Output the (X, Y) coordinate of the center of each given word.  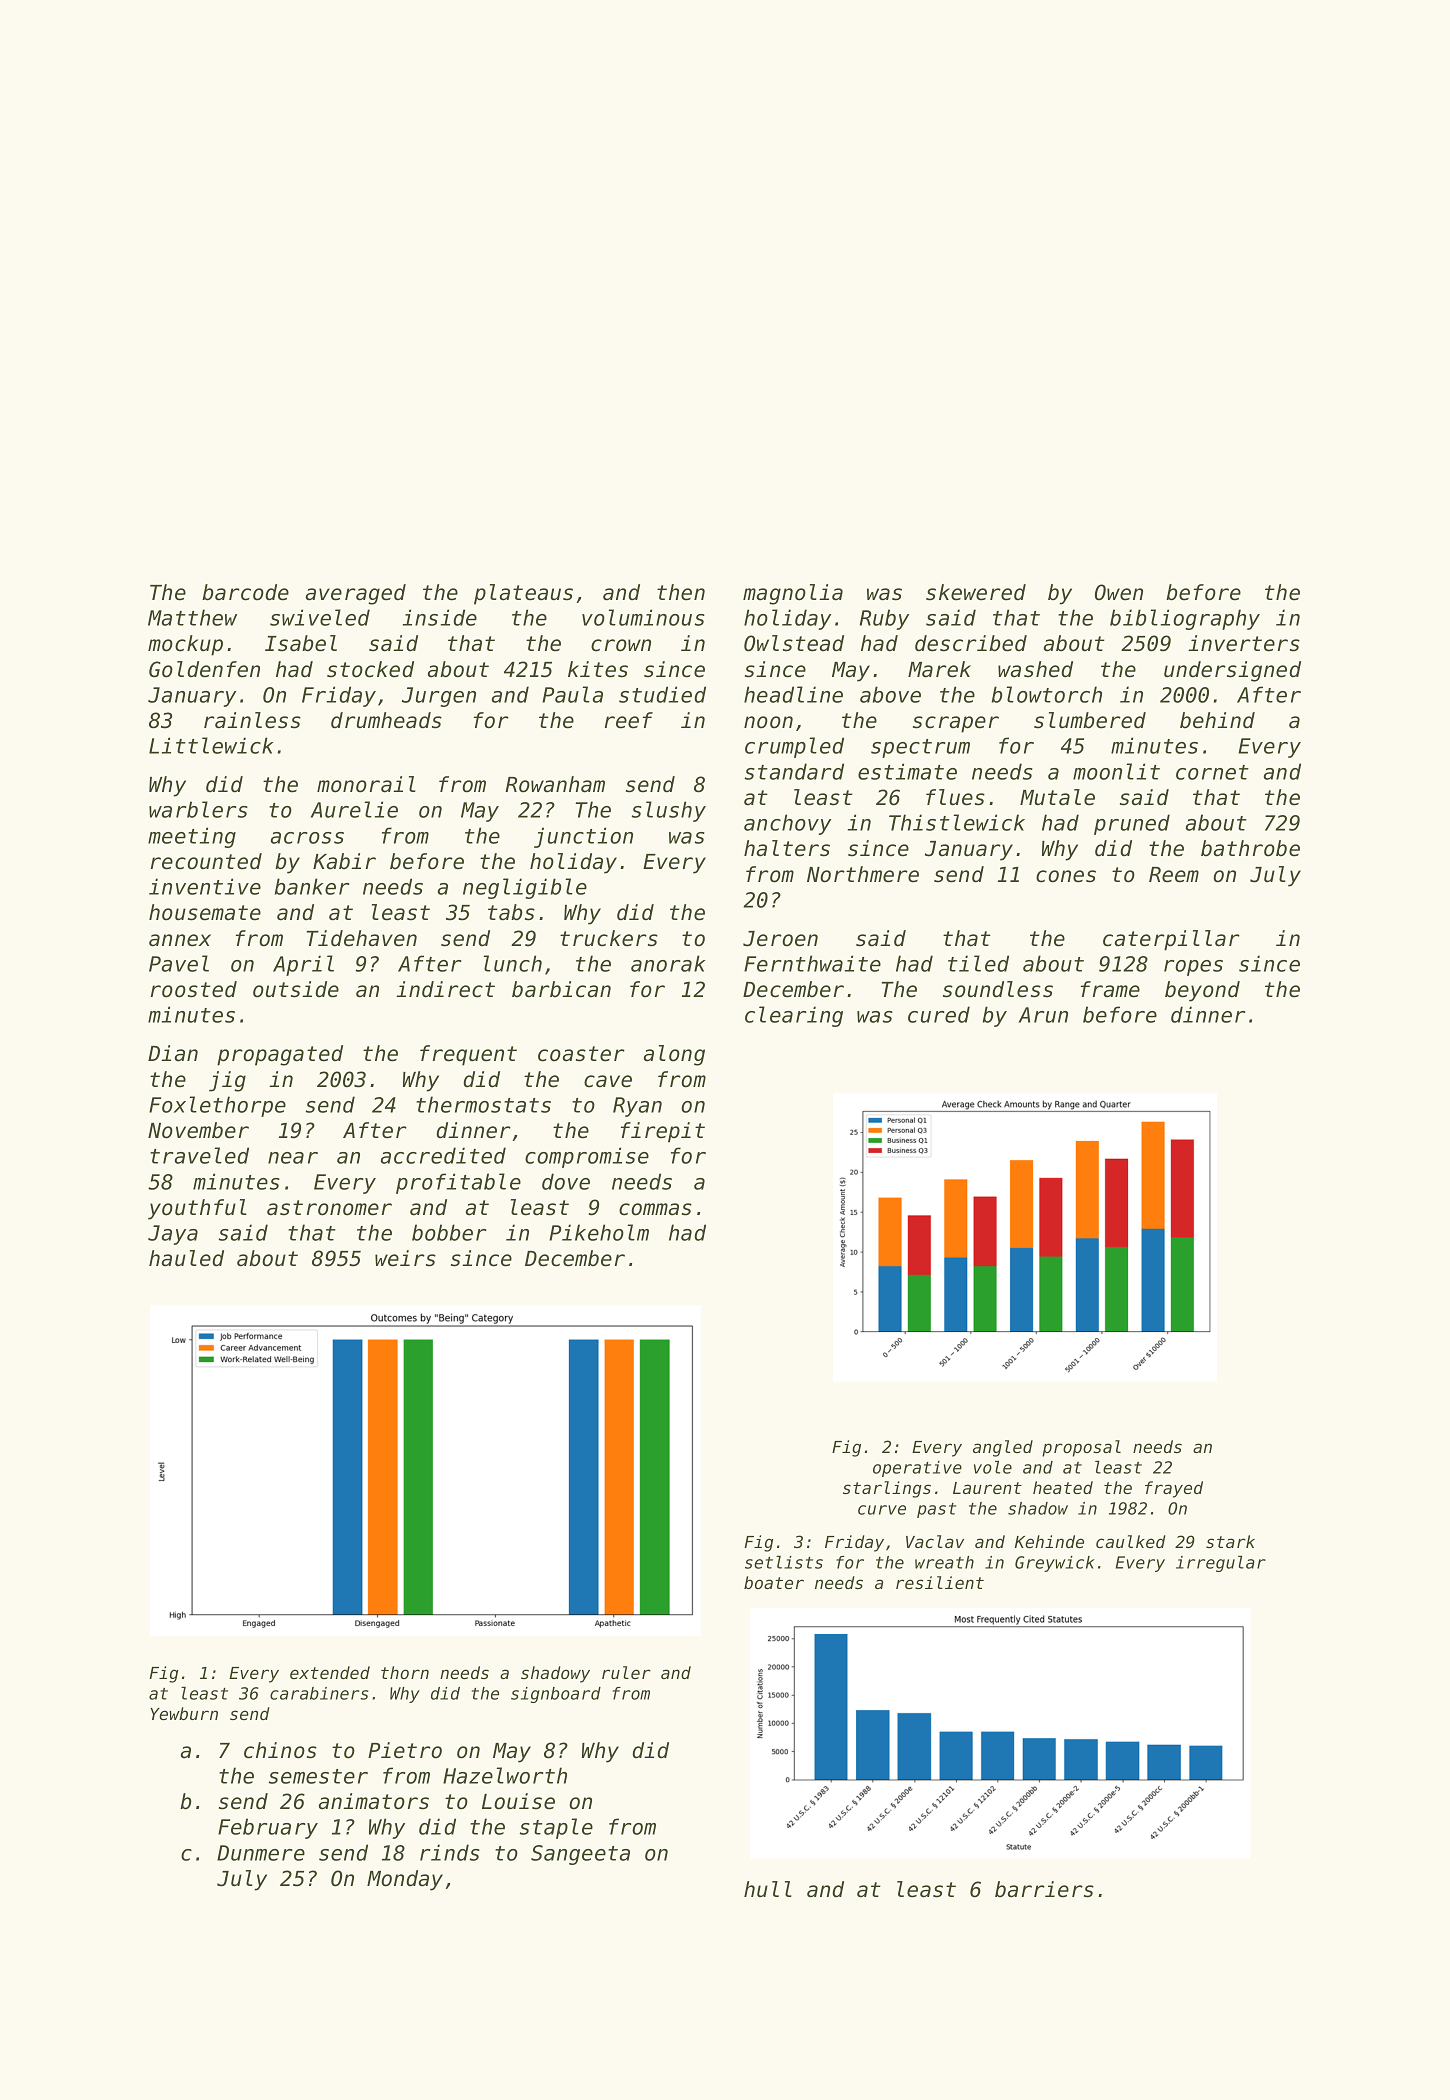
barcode (245, 592)
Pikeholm (599, 1232)
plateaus (523, 594)
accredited (443, 1155)
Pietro (405, 1750)
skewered (976, 592)
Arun (1043, 1015)
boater (774, 1582)
